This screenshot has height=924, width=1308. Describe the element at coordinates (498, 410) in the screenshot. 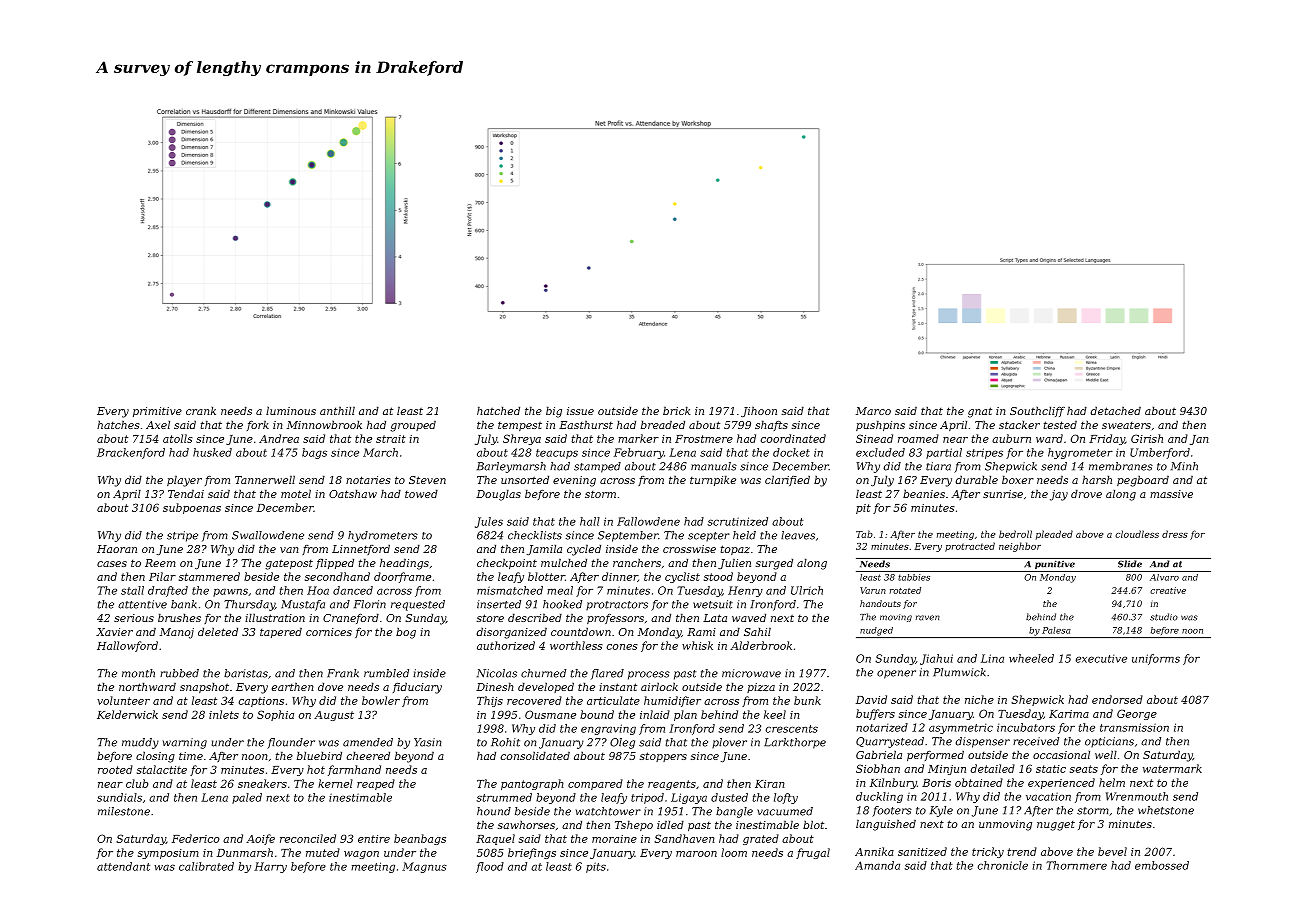

I see `hatched` at that location.
